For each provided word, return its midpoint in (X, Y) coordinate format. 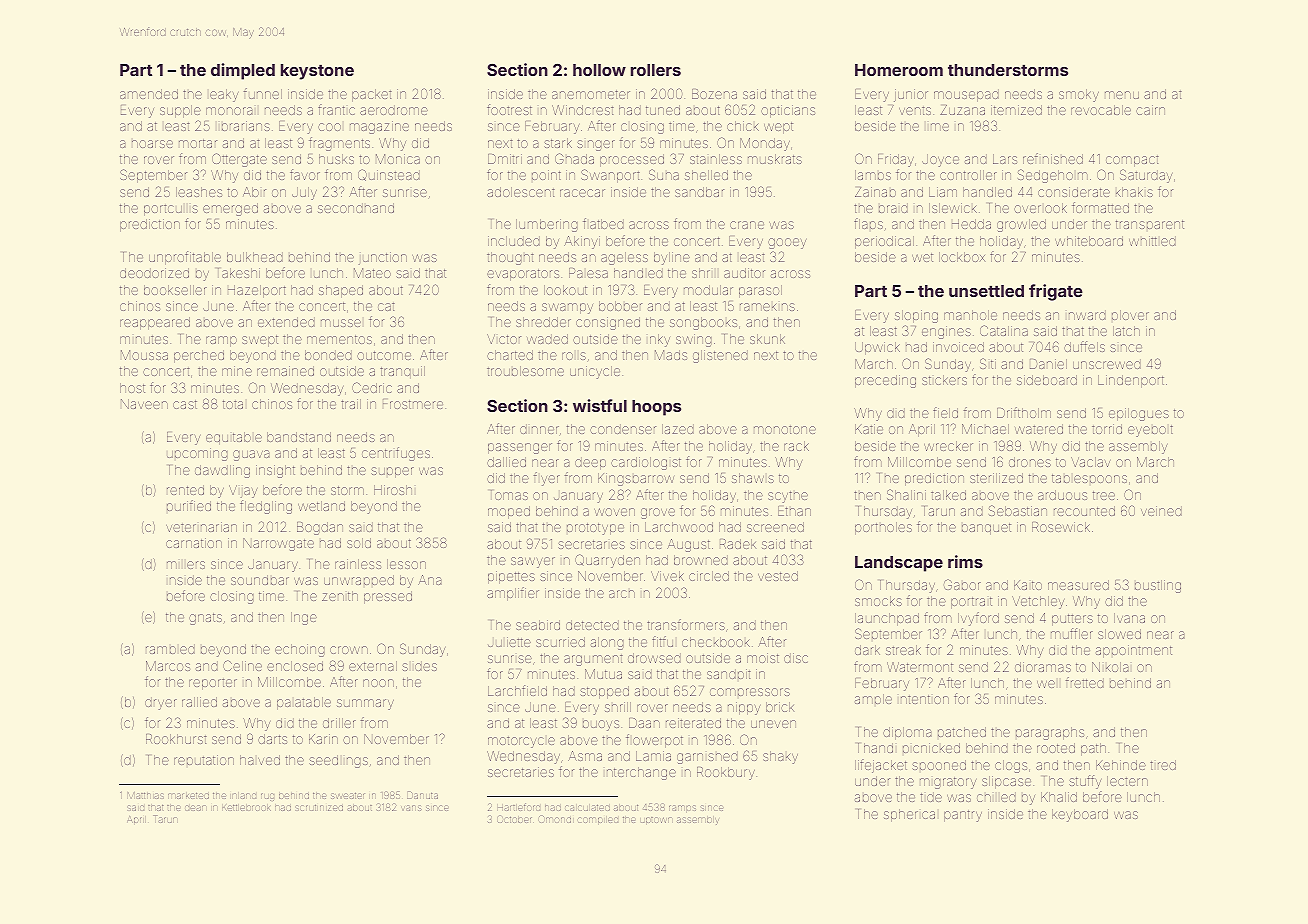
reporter (213, 684)
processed (632, 160)
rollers (656, 70)
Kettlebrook (246, 808)
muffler (1072, 633)
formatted (1100, 207)
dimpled (243, 71)
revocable (1101, 110)
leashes (199, 192)
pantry (963, 816)
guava (251, 455)
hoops (656, 408)
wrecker (948, 446)
